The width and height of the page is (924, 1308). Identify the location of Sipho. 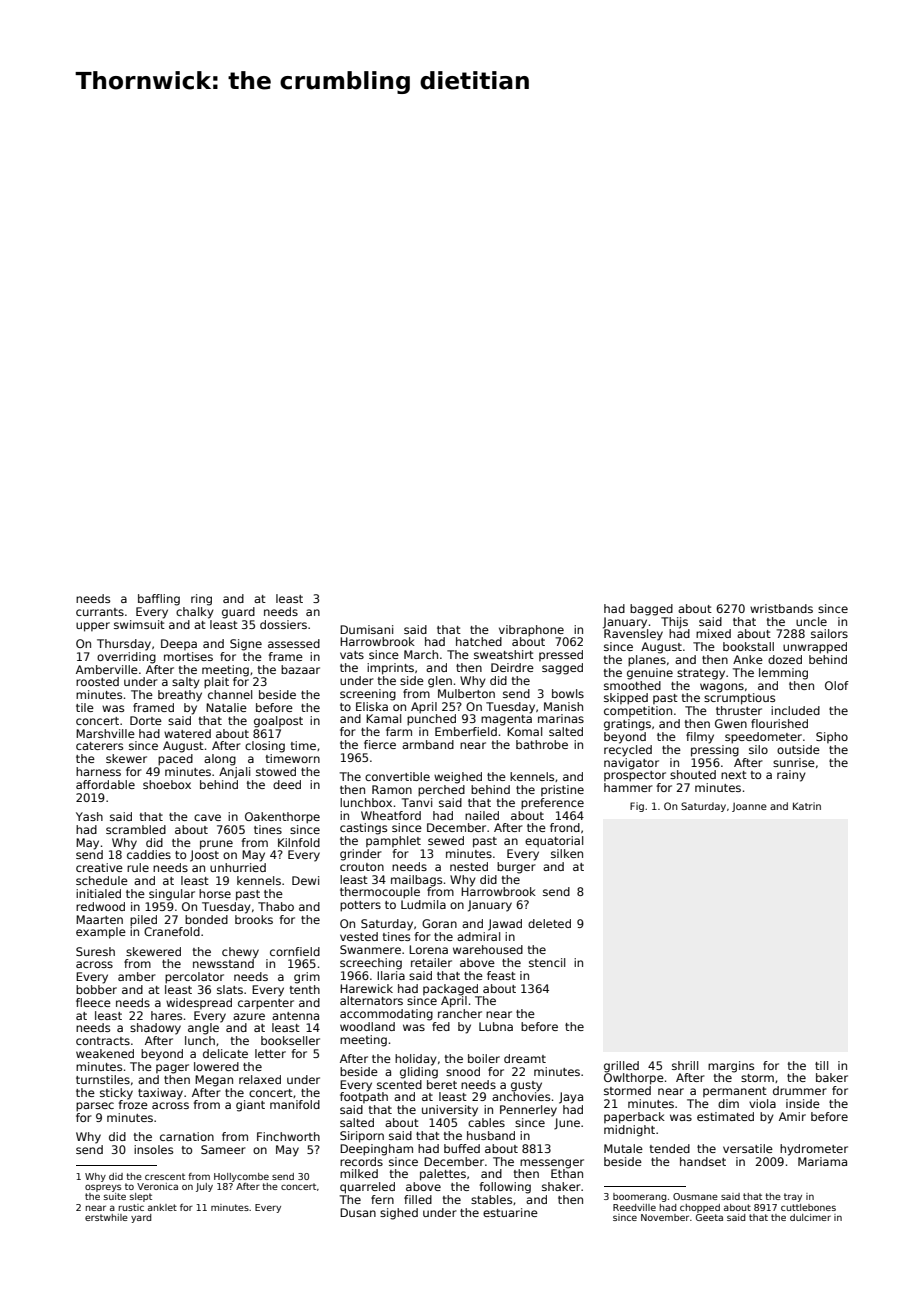
(832, 737).
